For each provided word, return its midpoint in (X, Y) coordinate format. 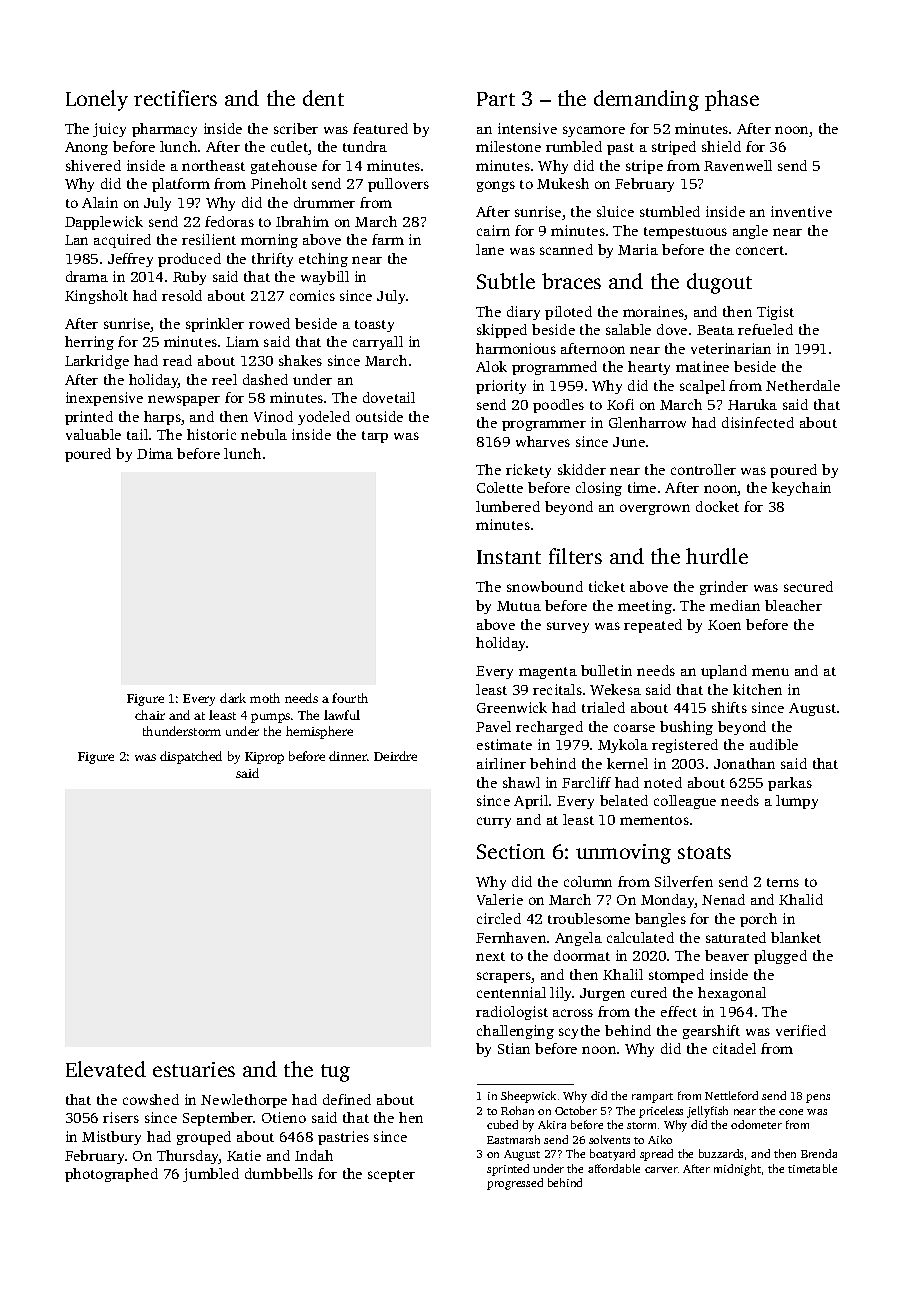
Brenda (819, 1153)
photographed (111, 1175)
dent (323, 98)
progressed (515, 1184)
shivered (93, 165)
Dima (155, 453)
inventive (801, 211)
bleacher (793, 605)
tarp (375, 437)
